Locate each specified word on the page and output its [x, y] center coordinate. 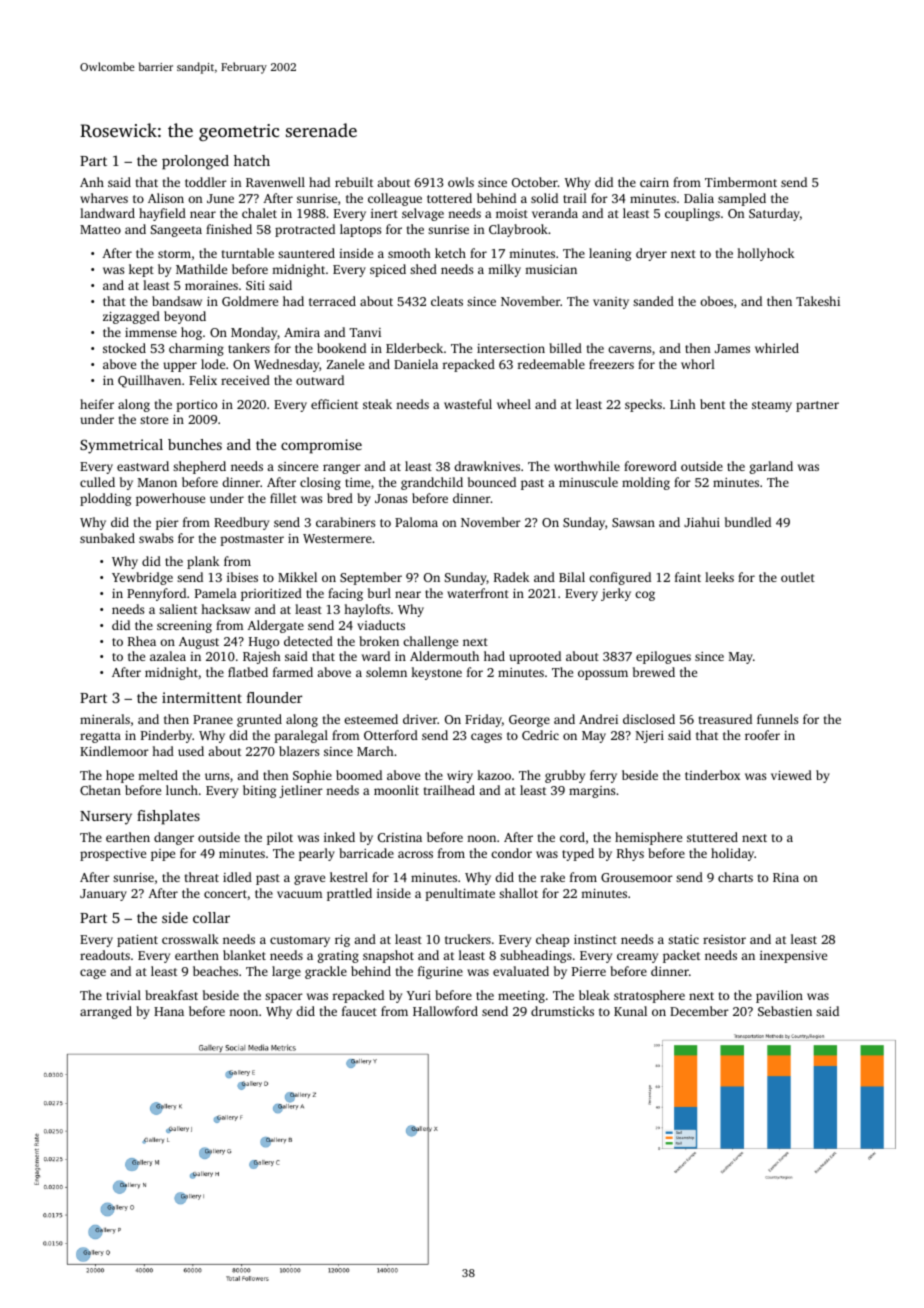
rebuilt [354, 182]
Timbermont [741, 182]
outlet [798, 577]
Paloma [416, 522]
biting [259, 791]
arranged [106, 1012]
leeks [719, 577]
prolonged [195, 162]
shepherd [199, 467]
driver [420, 719]
